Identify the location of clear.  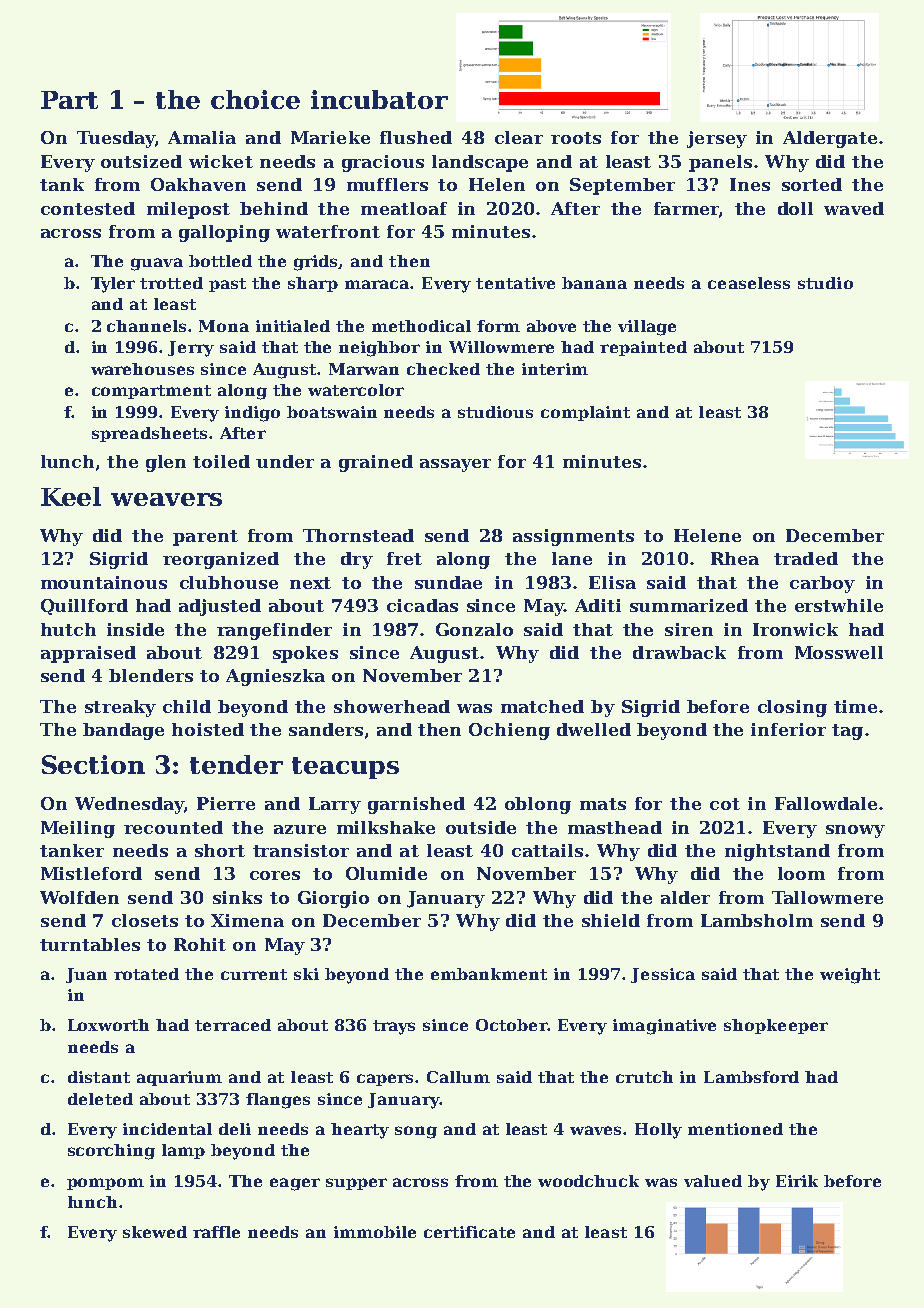
(519, 137).
